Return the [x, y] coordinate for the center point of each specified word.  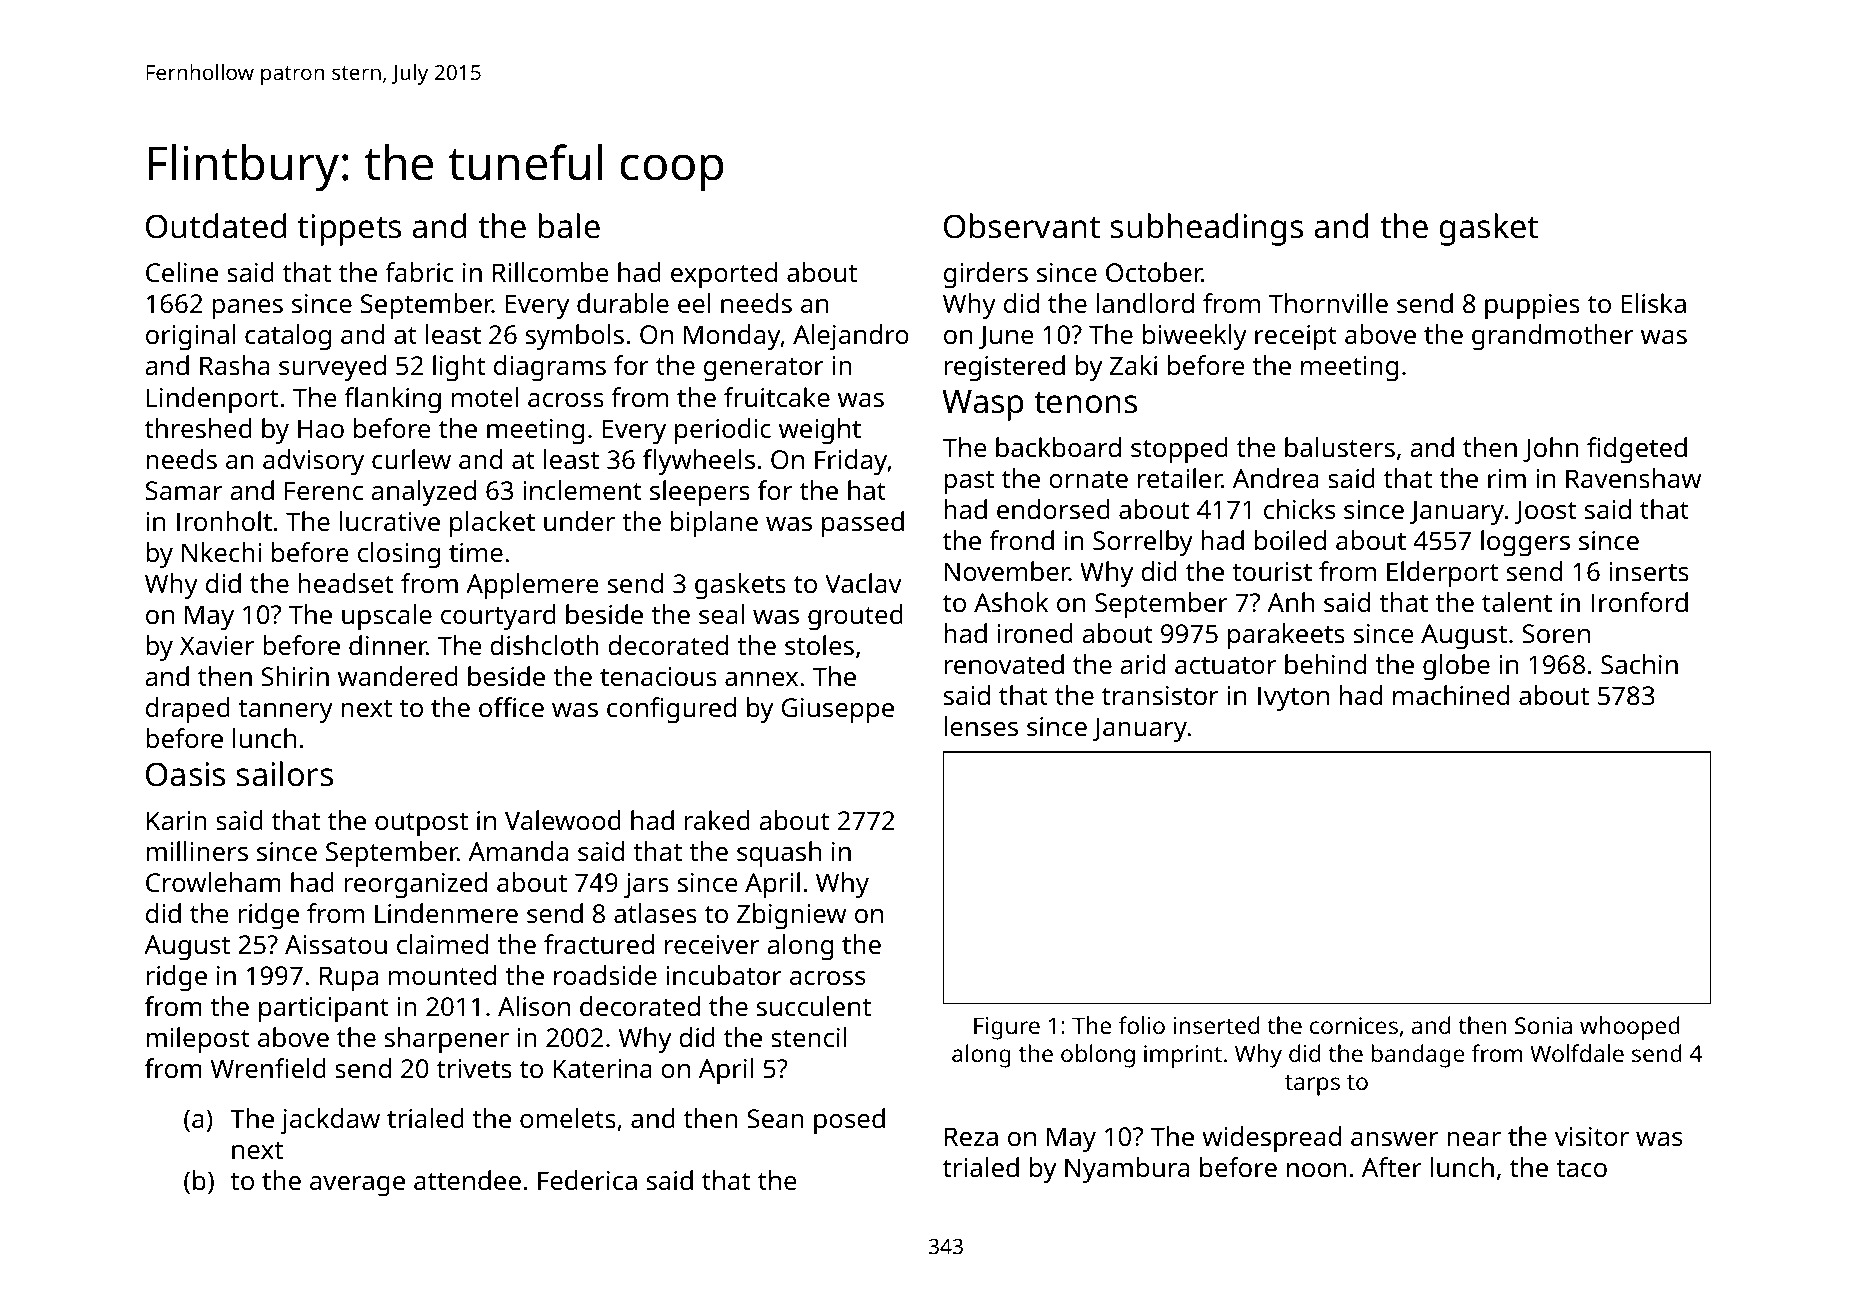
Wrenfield [268, 1068]
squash [779, 854]
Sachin [1639, 664]
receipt [1296, 337]
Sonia [1543, 1025]
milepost [198, 1040]
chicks [1299, 509]
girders [986, 275]
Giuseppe [838, 710]
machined [1451, 695]
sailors [284, 774]
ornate [1088, 479]
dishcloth [544, 645]
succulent [814, 1006]
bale [569, 226]
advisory [313, 462]
